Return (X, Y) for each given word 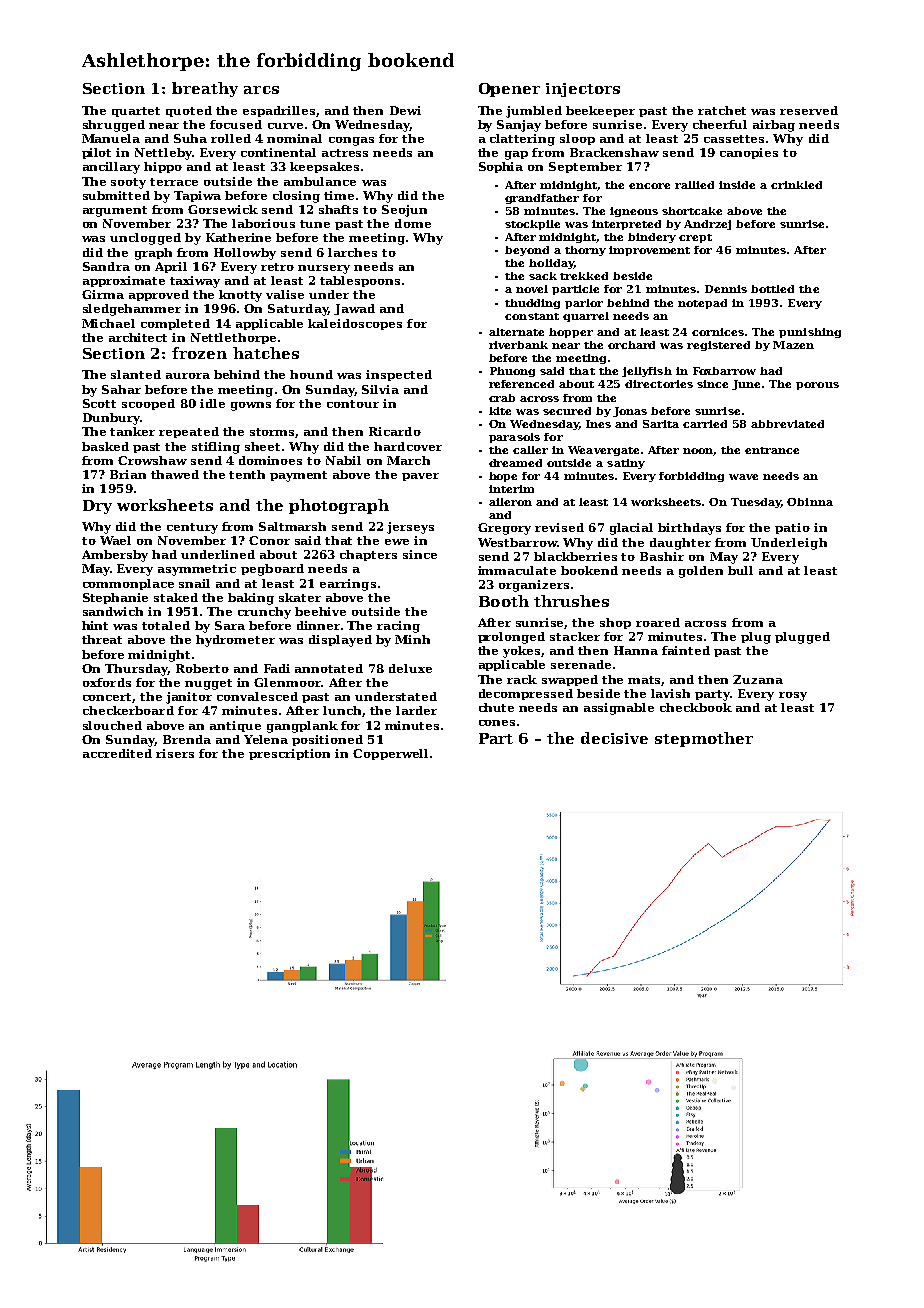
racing (398, 627)
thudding (532, 304)
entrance (772, 450)
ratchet (722, 110)
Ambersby (115, 556)
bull (740, 570)
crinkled (796, 185)
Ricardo (395, 431)
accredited (117, 753)
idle (212, 403)
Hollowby (245, 254)
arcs (261, 90)
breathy (205, 89)
